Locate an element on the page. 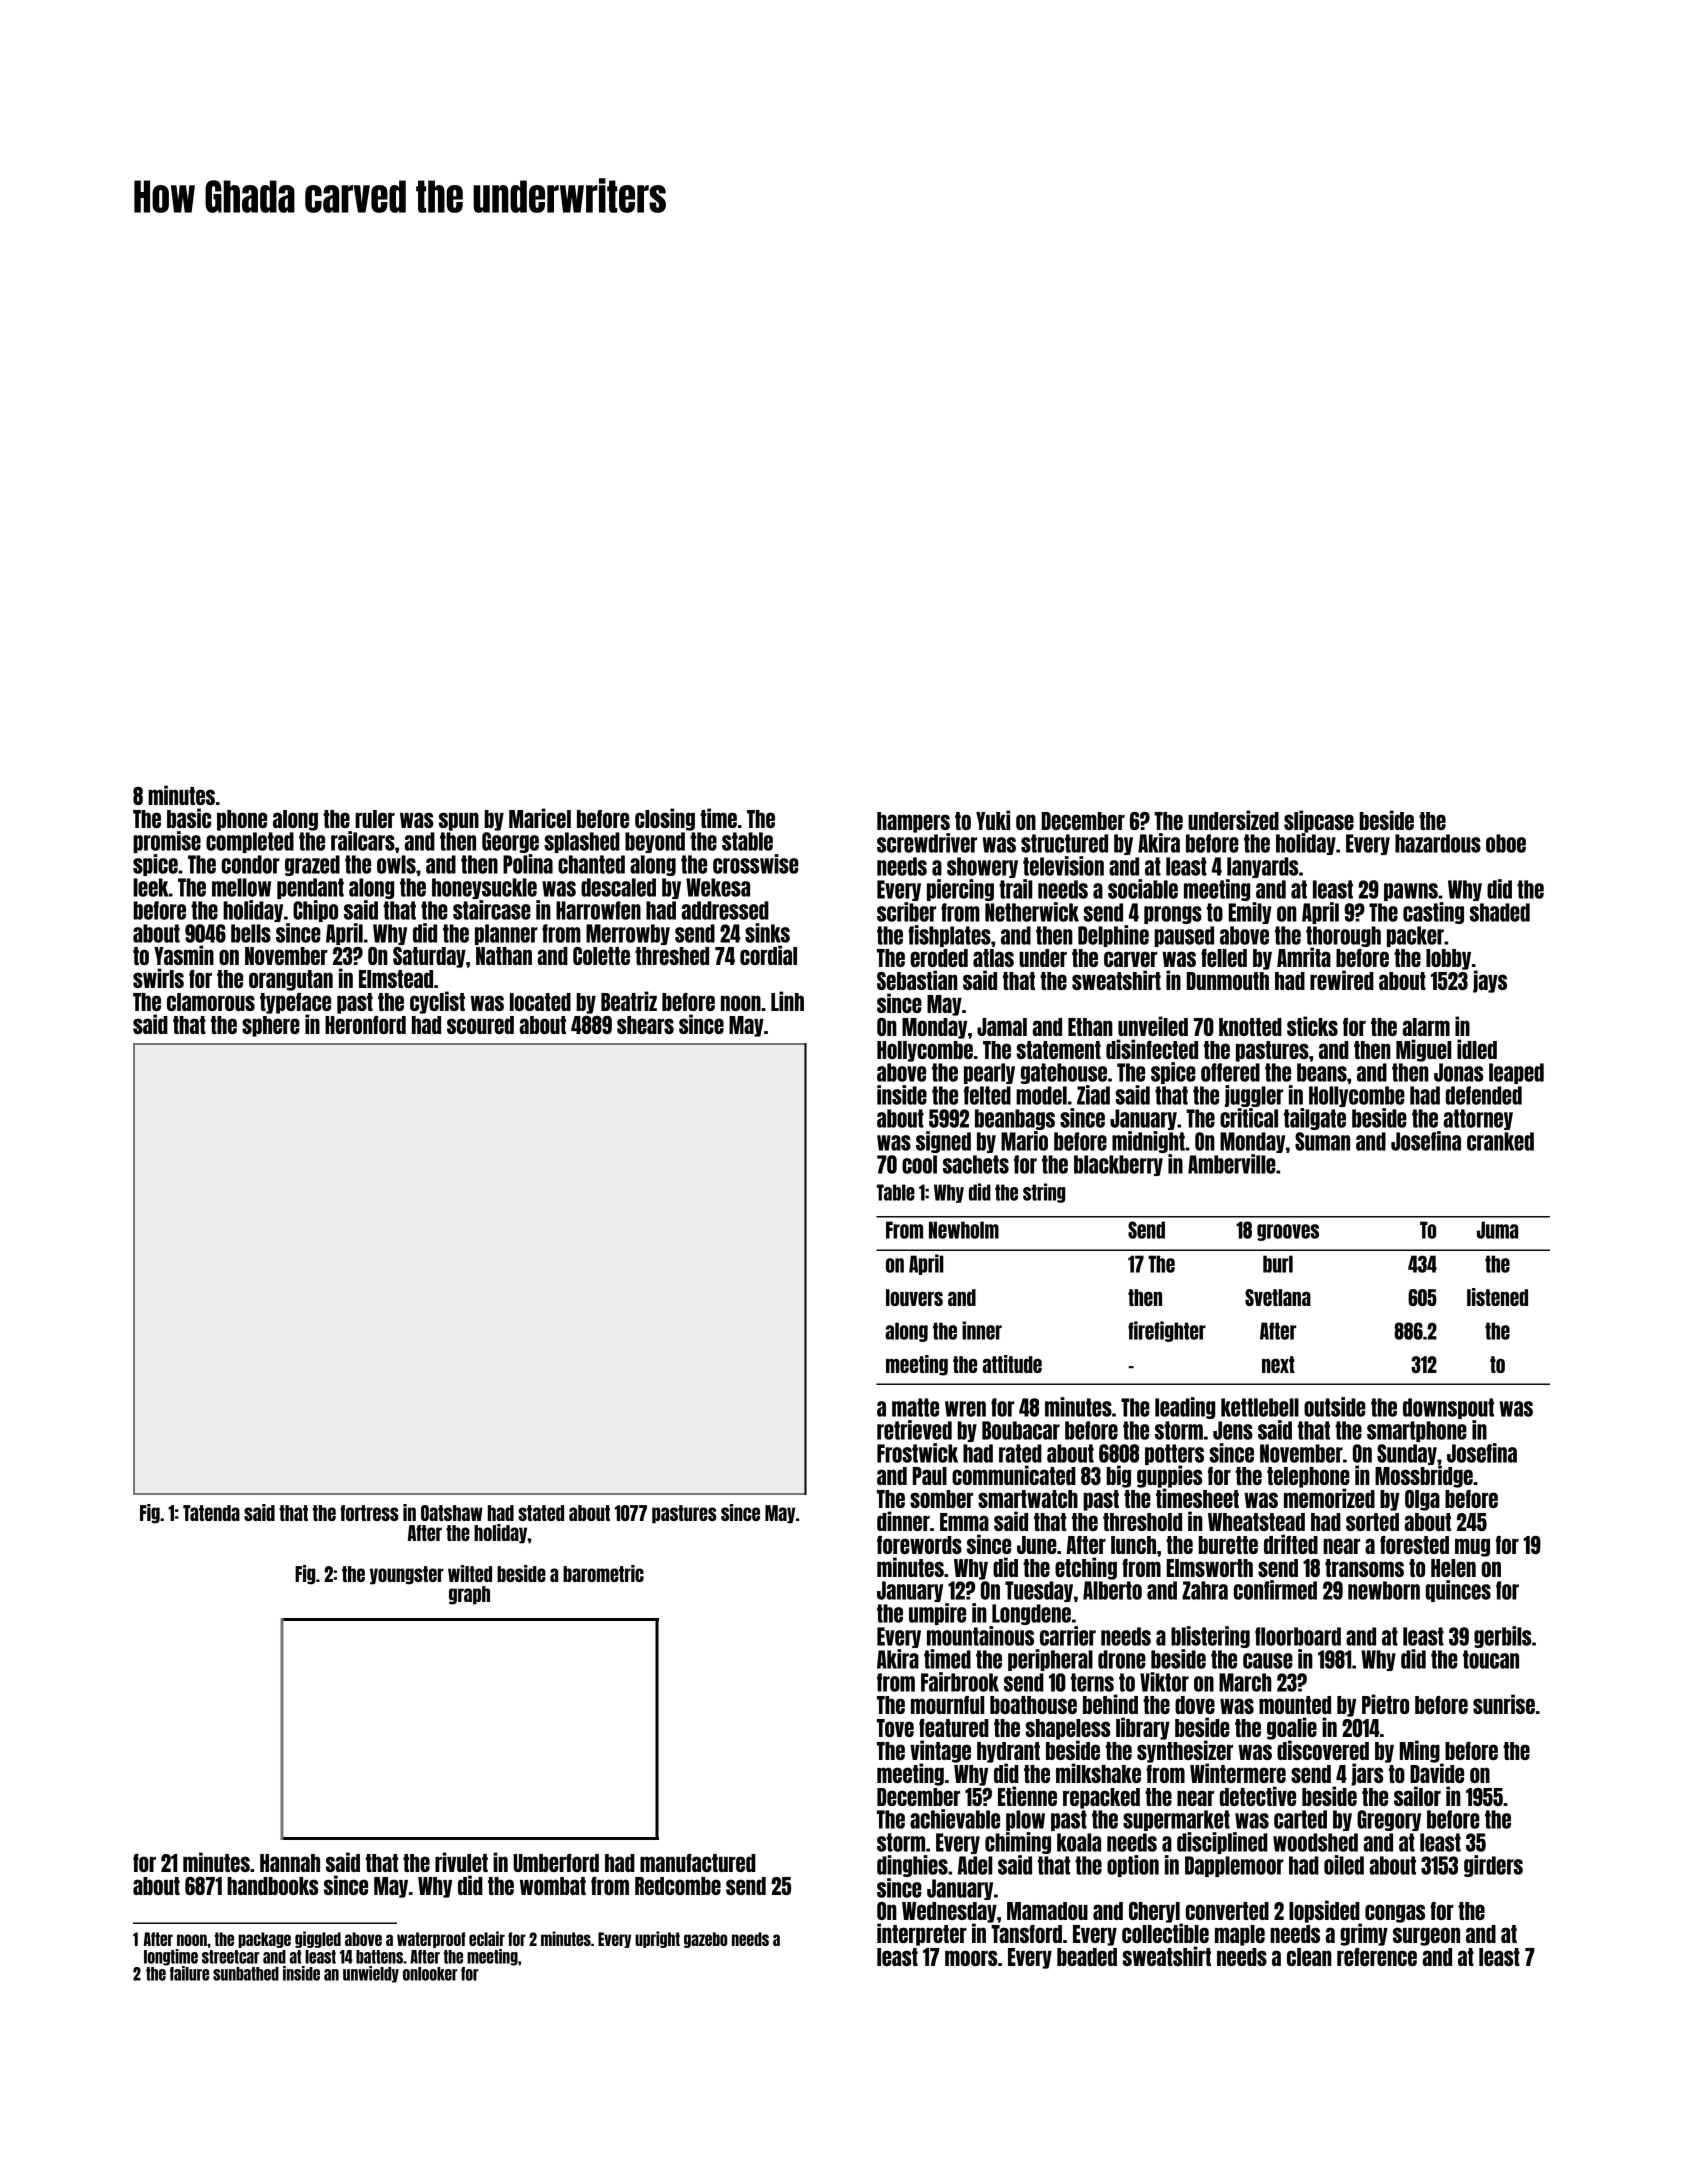 The image size is (1683, 2178). listened is located at coordinates (1497, 1297).
